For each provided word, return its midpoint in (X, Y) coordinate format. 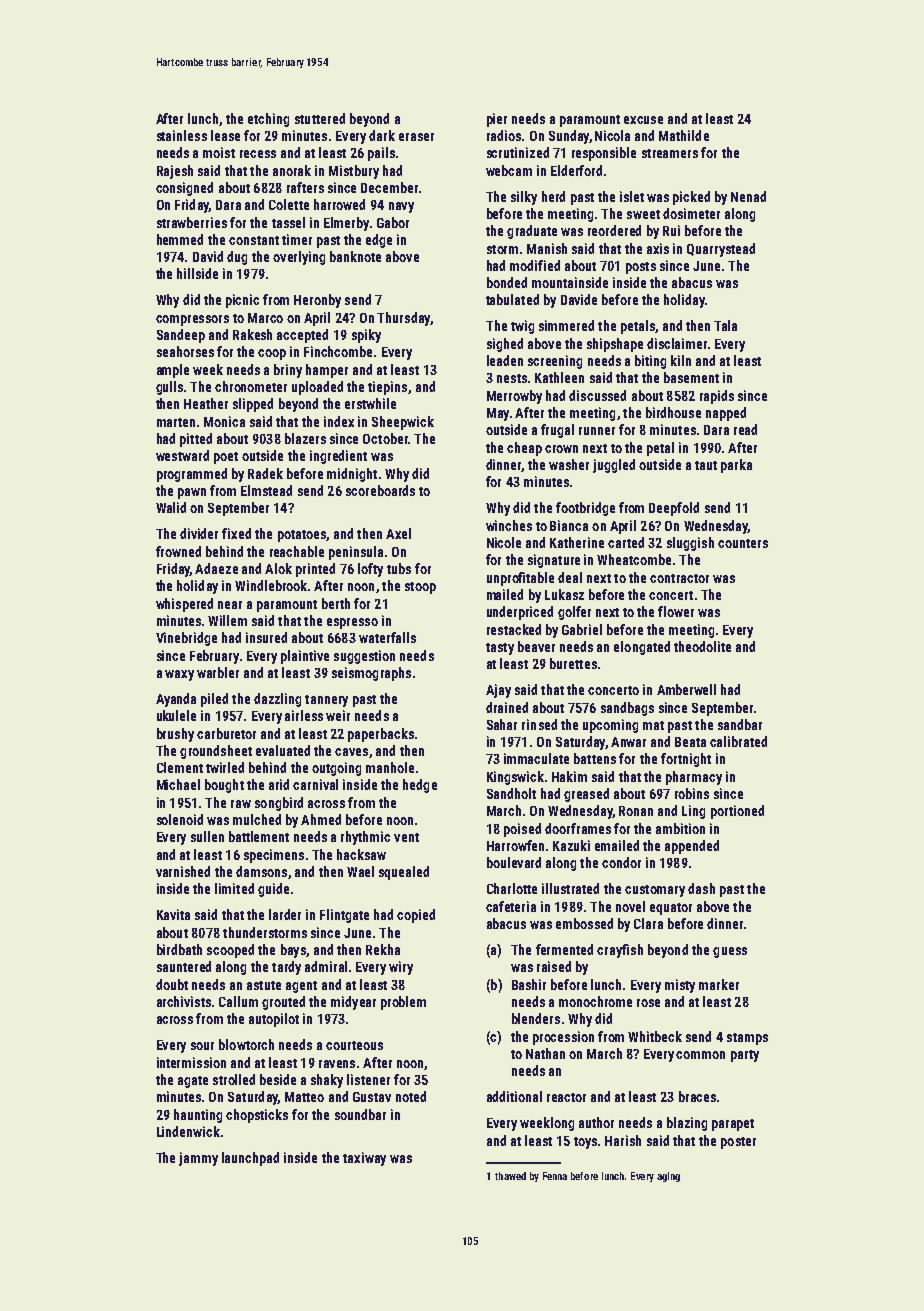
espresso (352, 623)
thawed (510, 1176)
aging (668, 1177)
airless (304, 715)
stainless (182, 135)
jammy (198, 1159)
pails (381, 154)
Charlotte (512, 888)
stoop (420, 588)
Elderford (576, 170)
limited (234, 888)
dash (701, 888)
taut (706, 465)
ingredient (338, 457)
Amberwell (686, 689)
